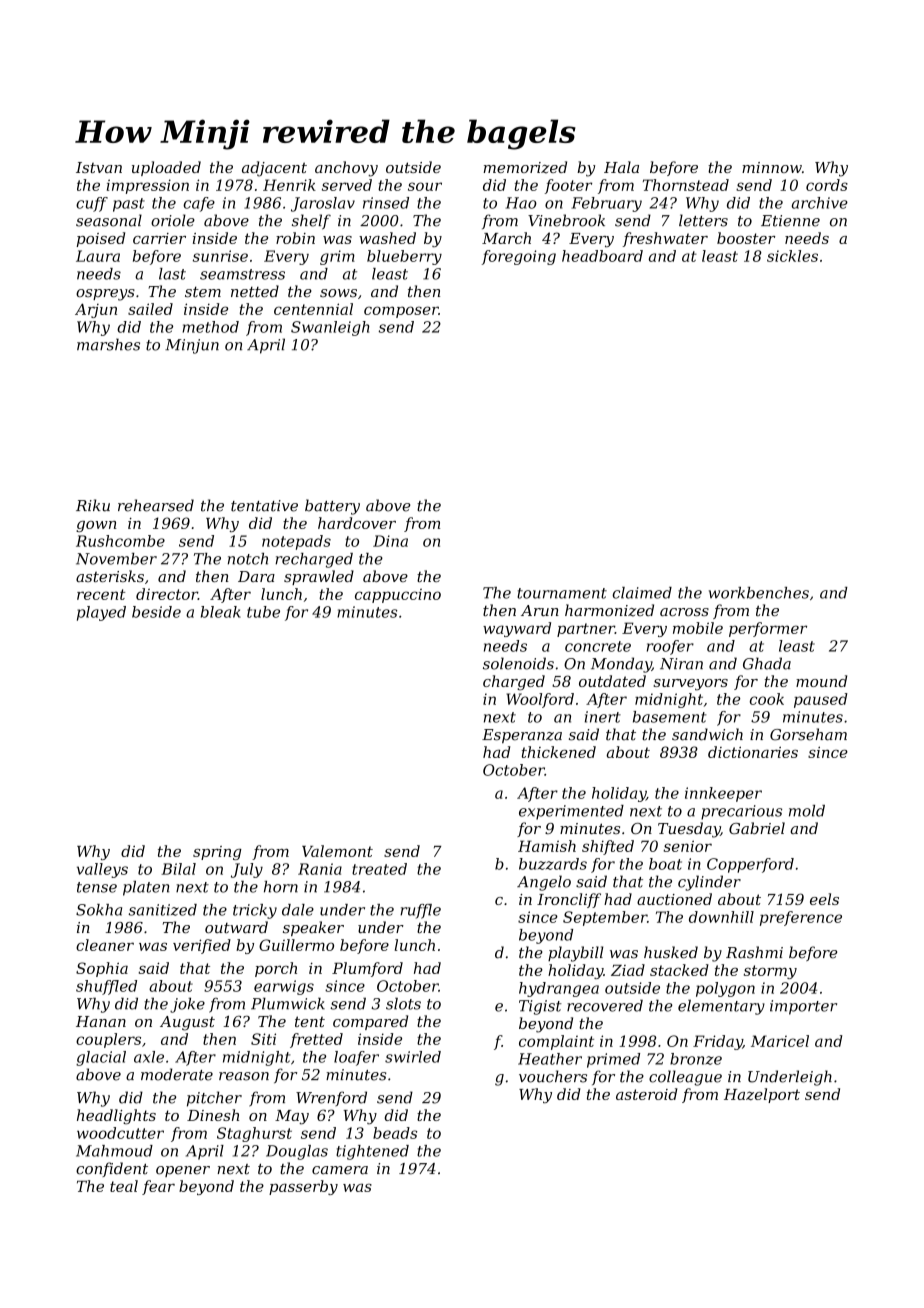 Image resolution: width=924 pixels, height=1308 pixels. I want to click on minnow, so click(772, 167).
